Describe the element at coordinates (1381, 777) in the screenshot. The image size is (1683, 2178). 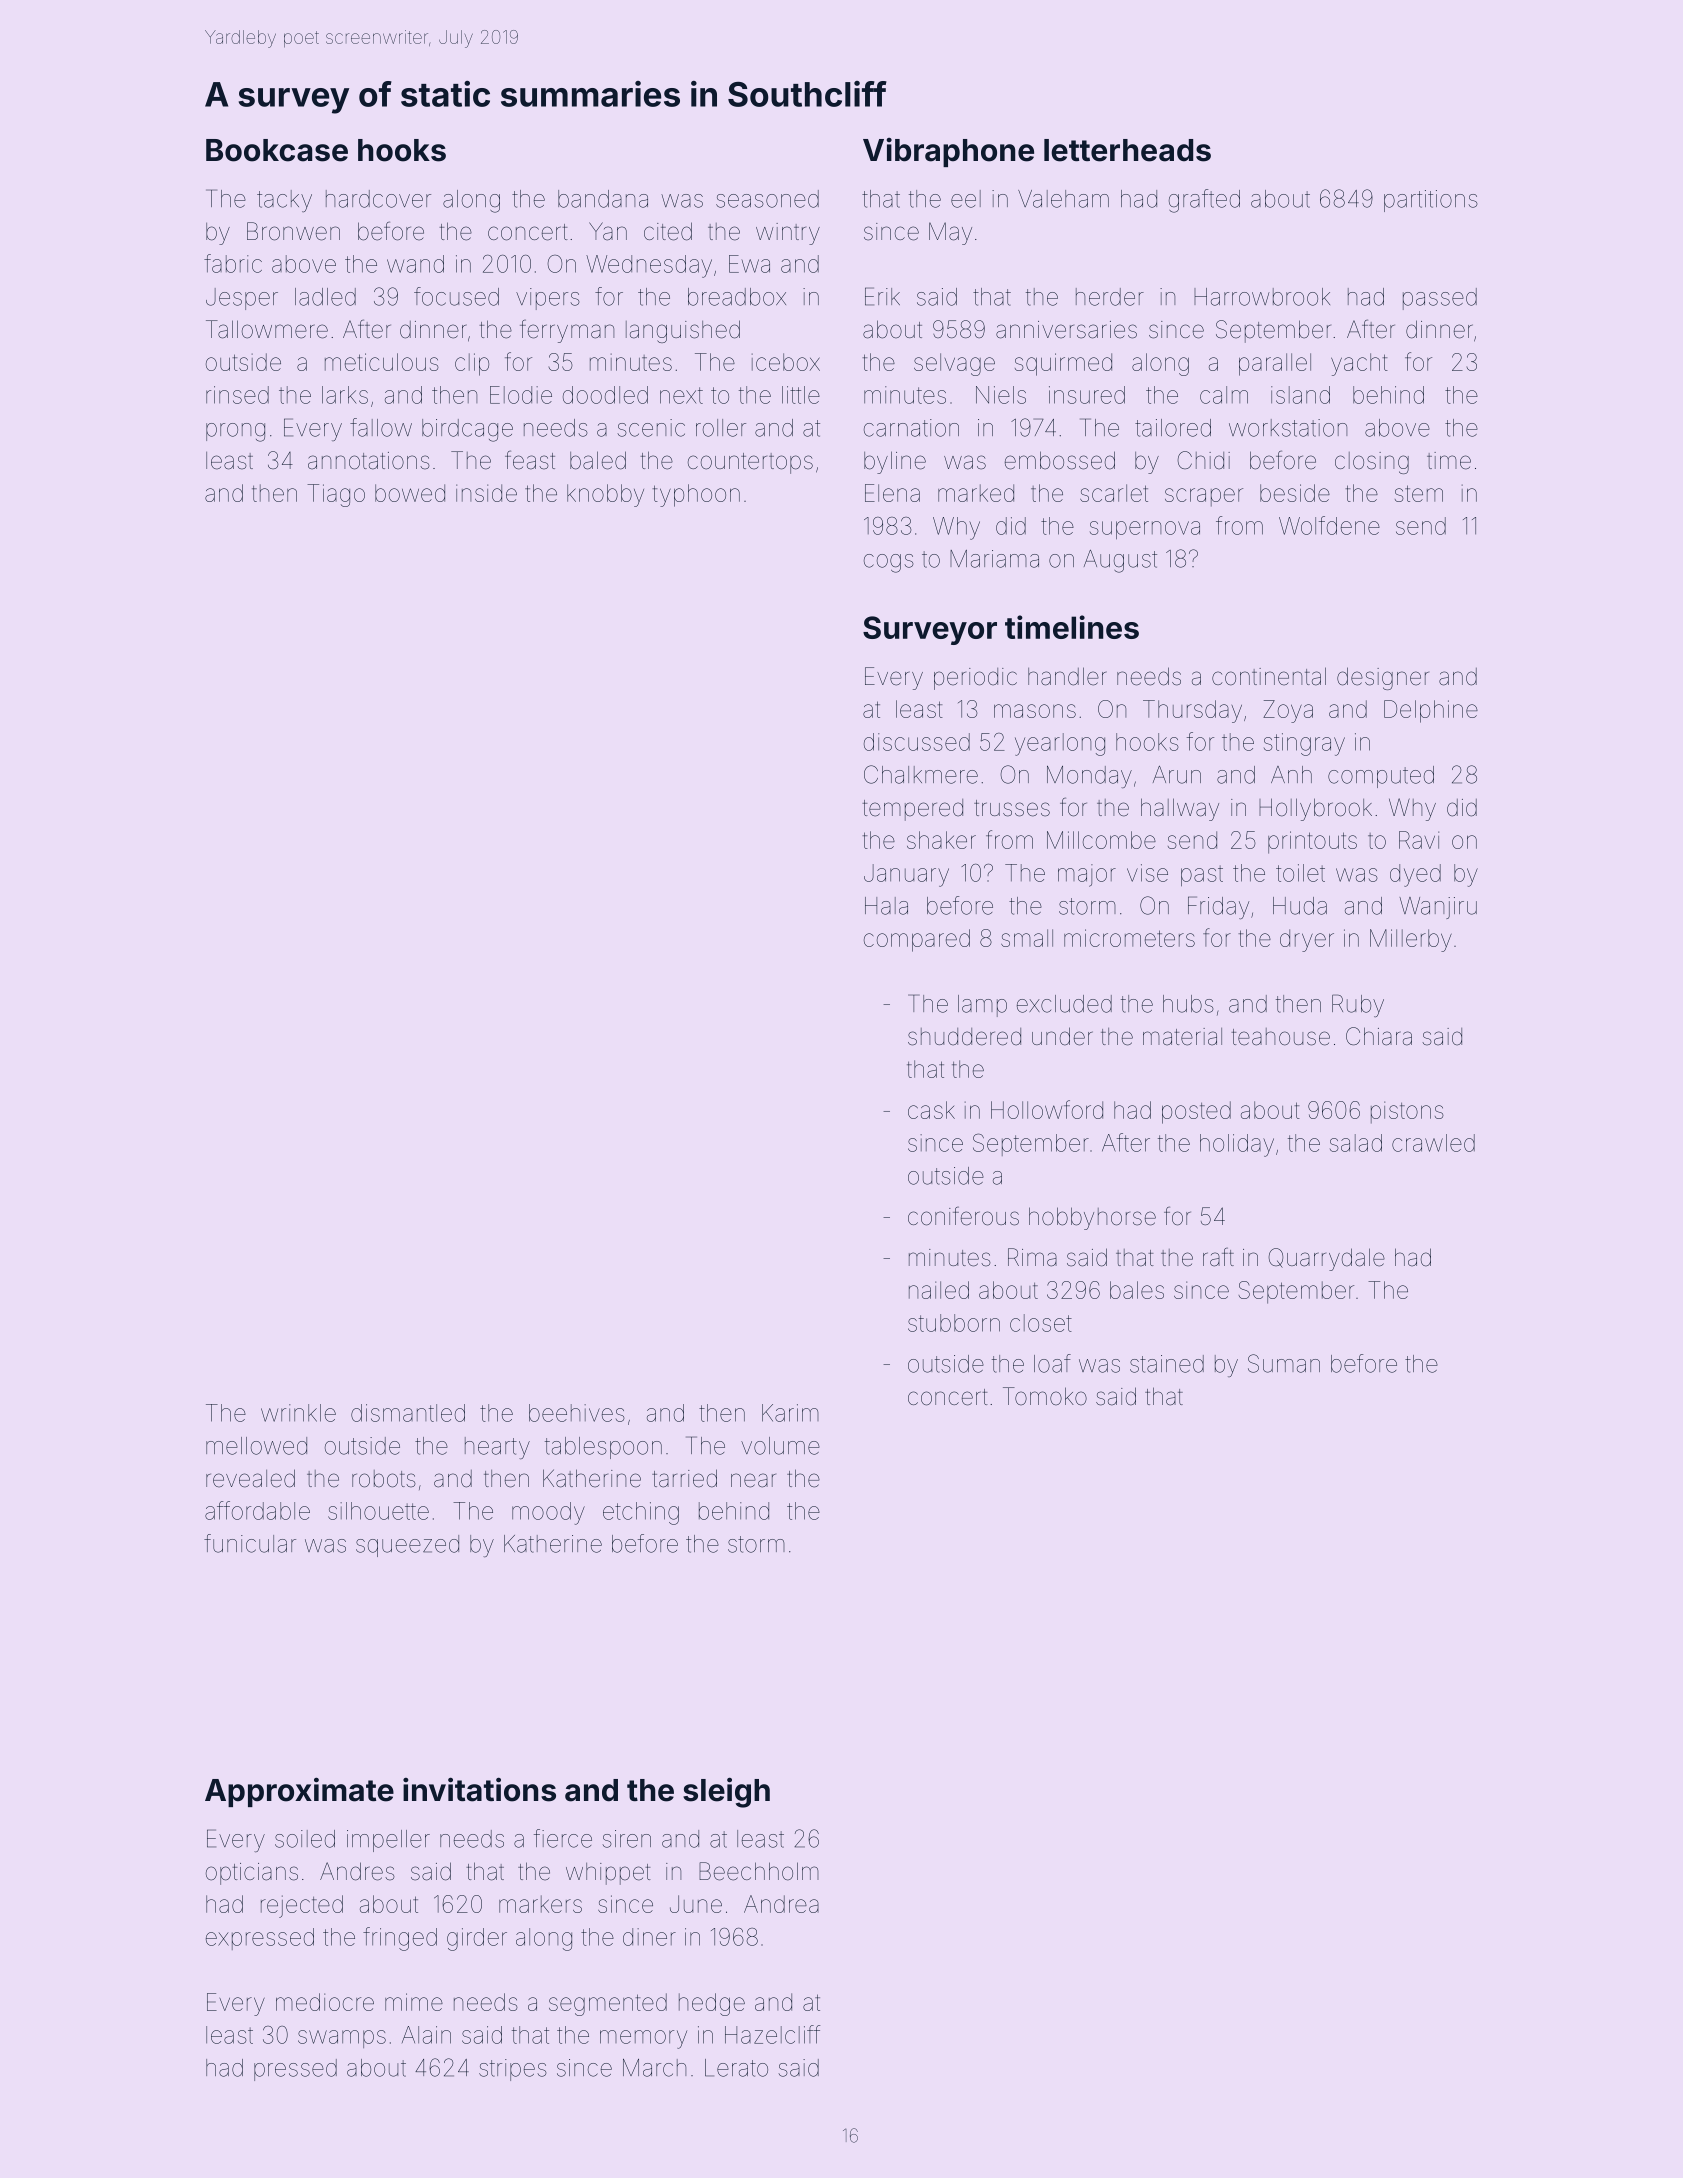
I see `computed` at that location.
